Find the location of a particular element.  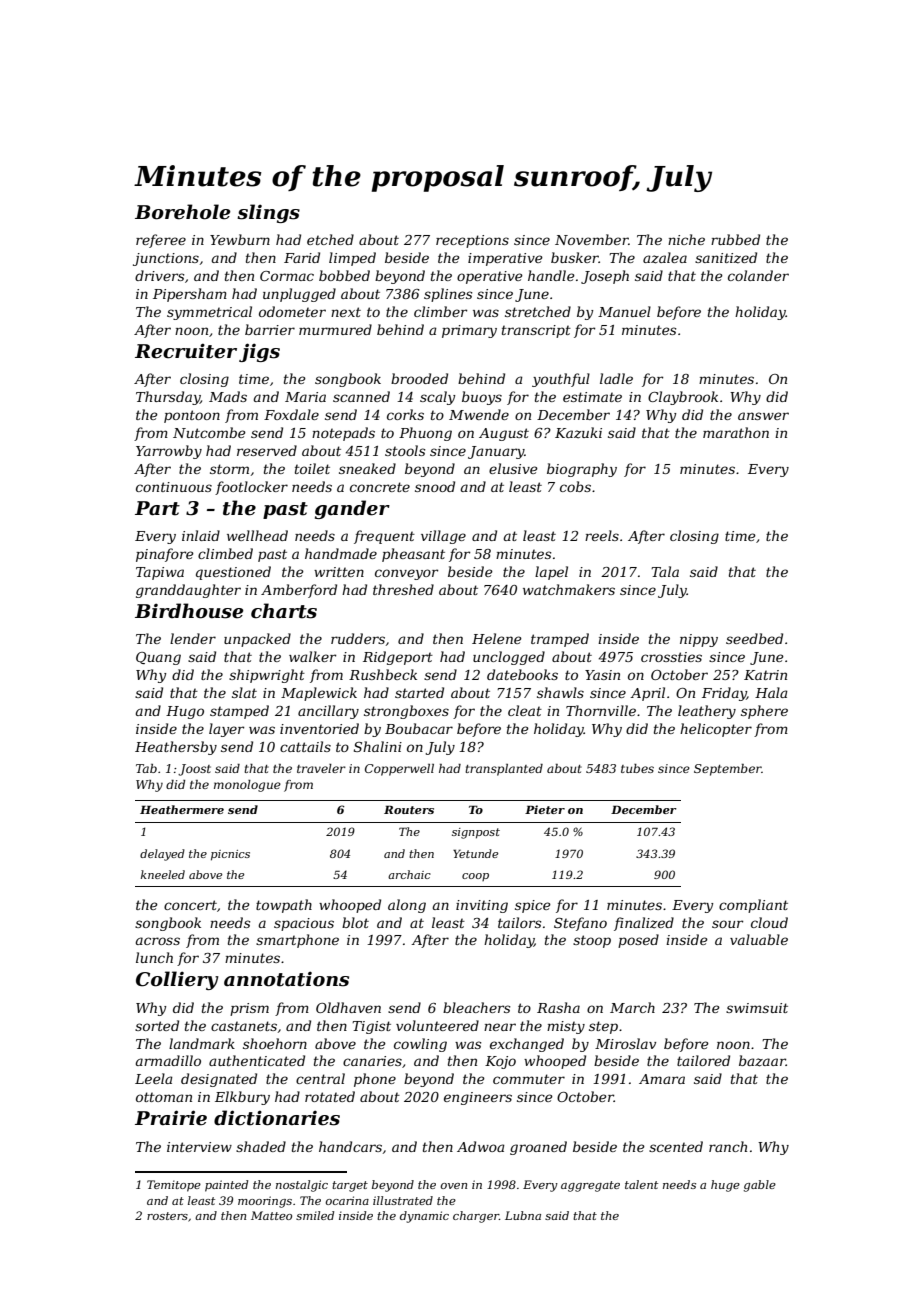

scanned is located at coordinates (361, 396).
